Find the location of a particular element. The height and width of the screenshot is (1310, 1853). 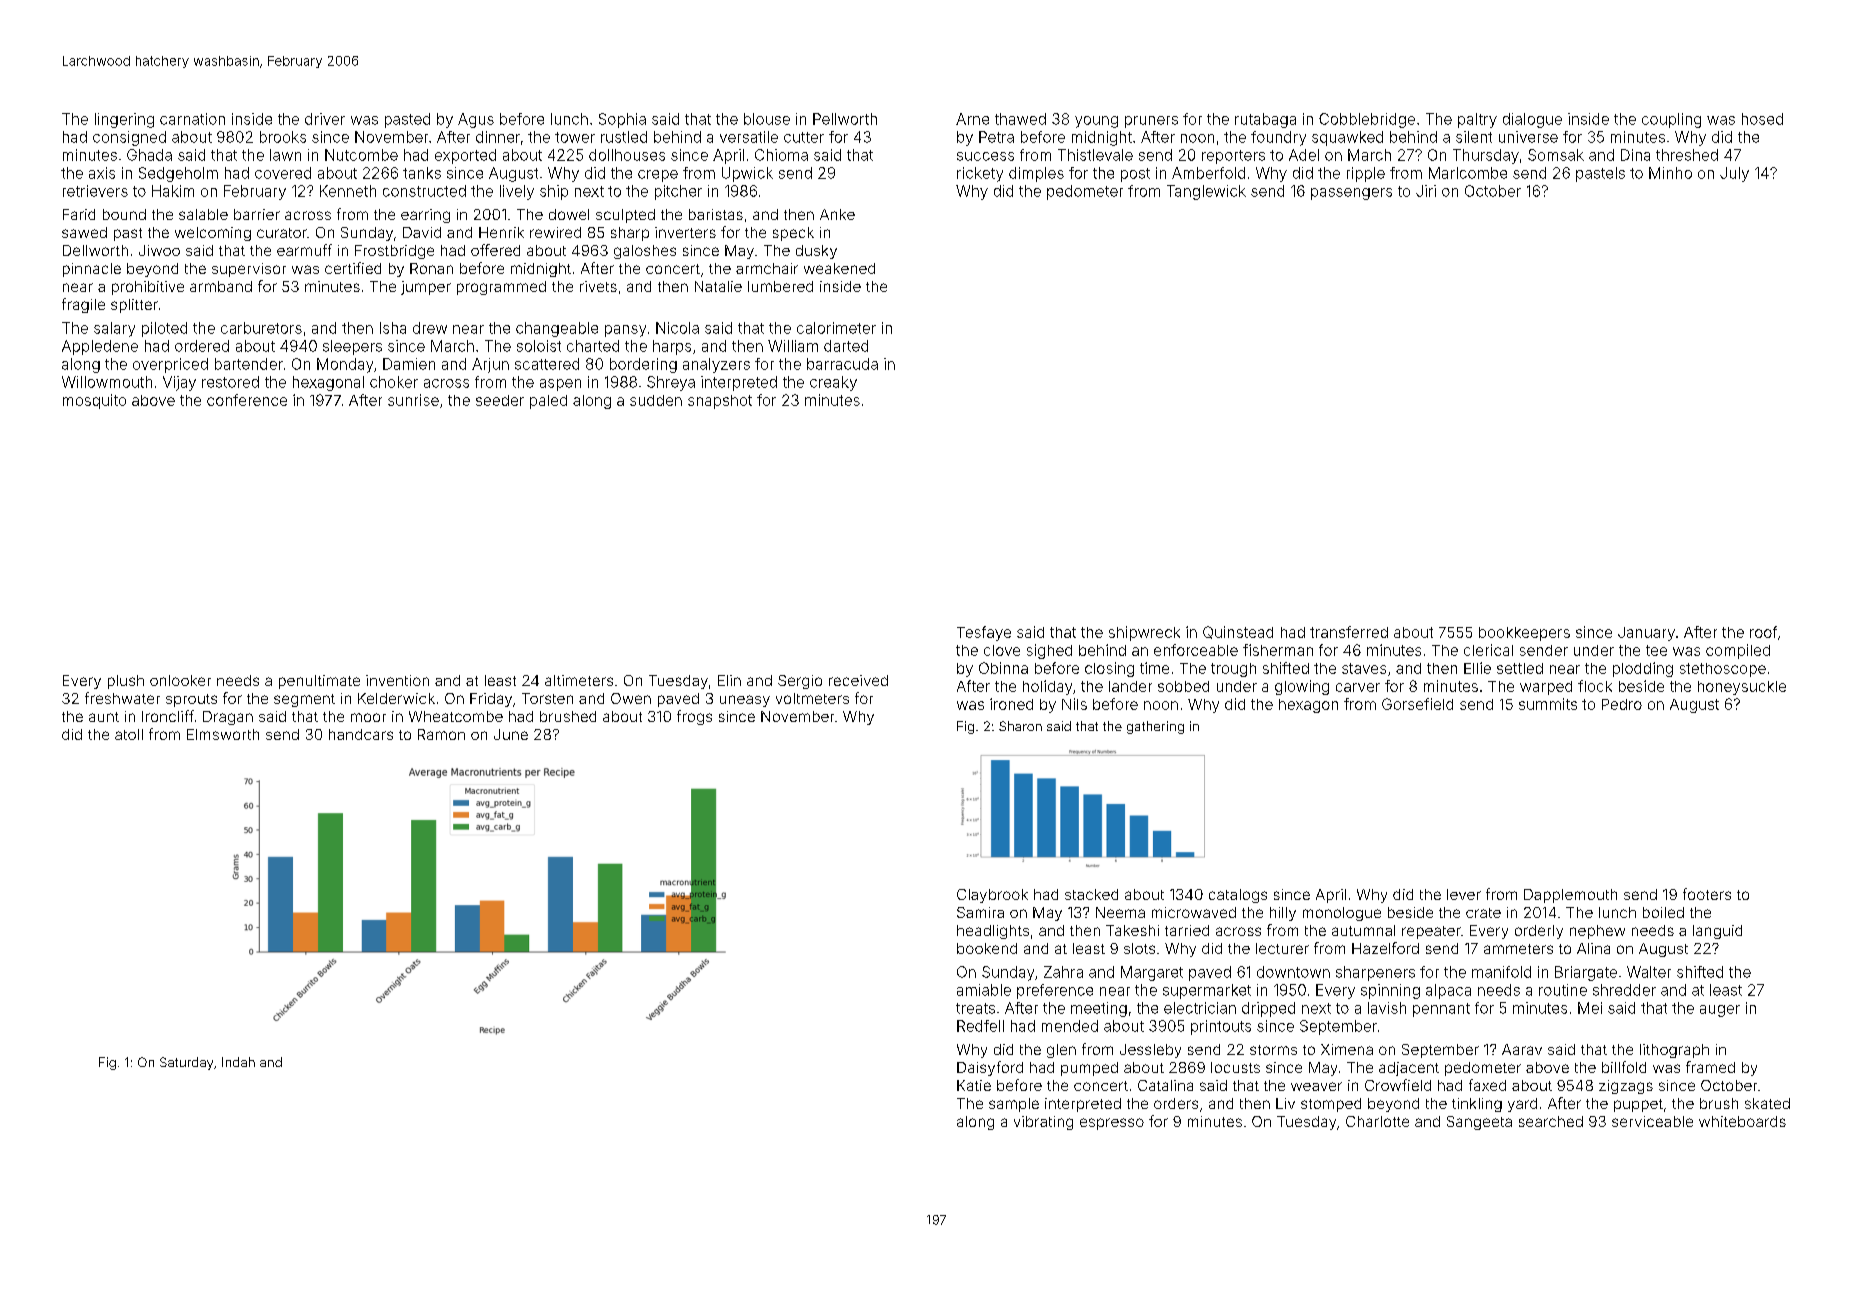

Cobblebridge is located at coordinates (1367, 120).
